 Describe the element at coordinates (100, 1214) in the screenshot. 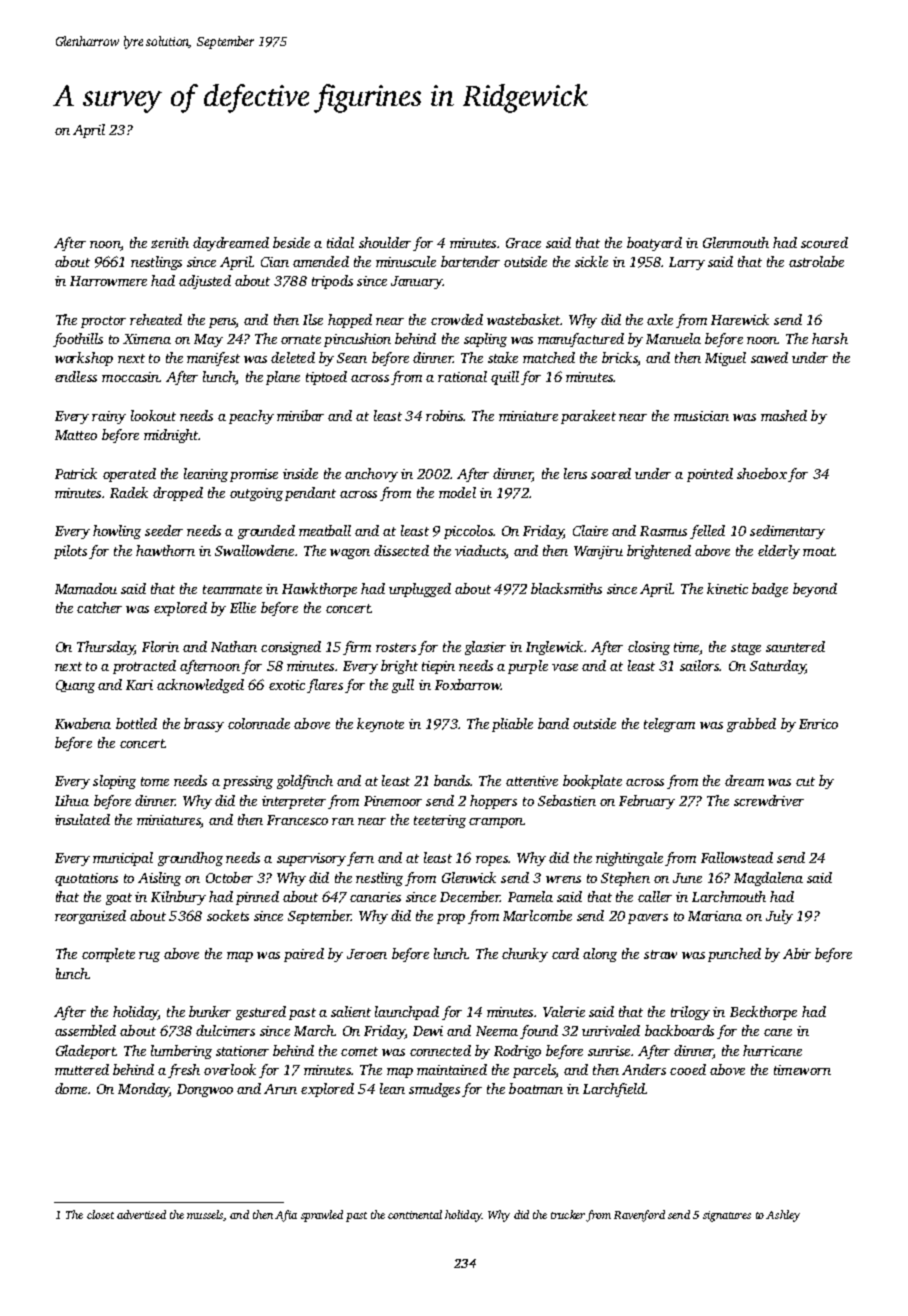

I see `closet` at that location.
